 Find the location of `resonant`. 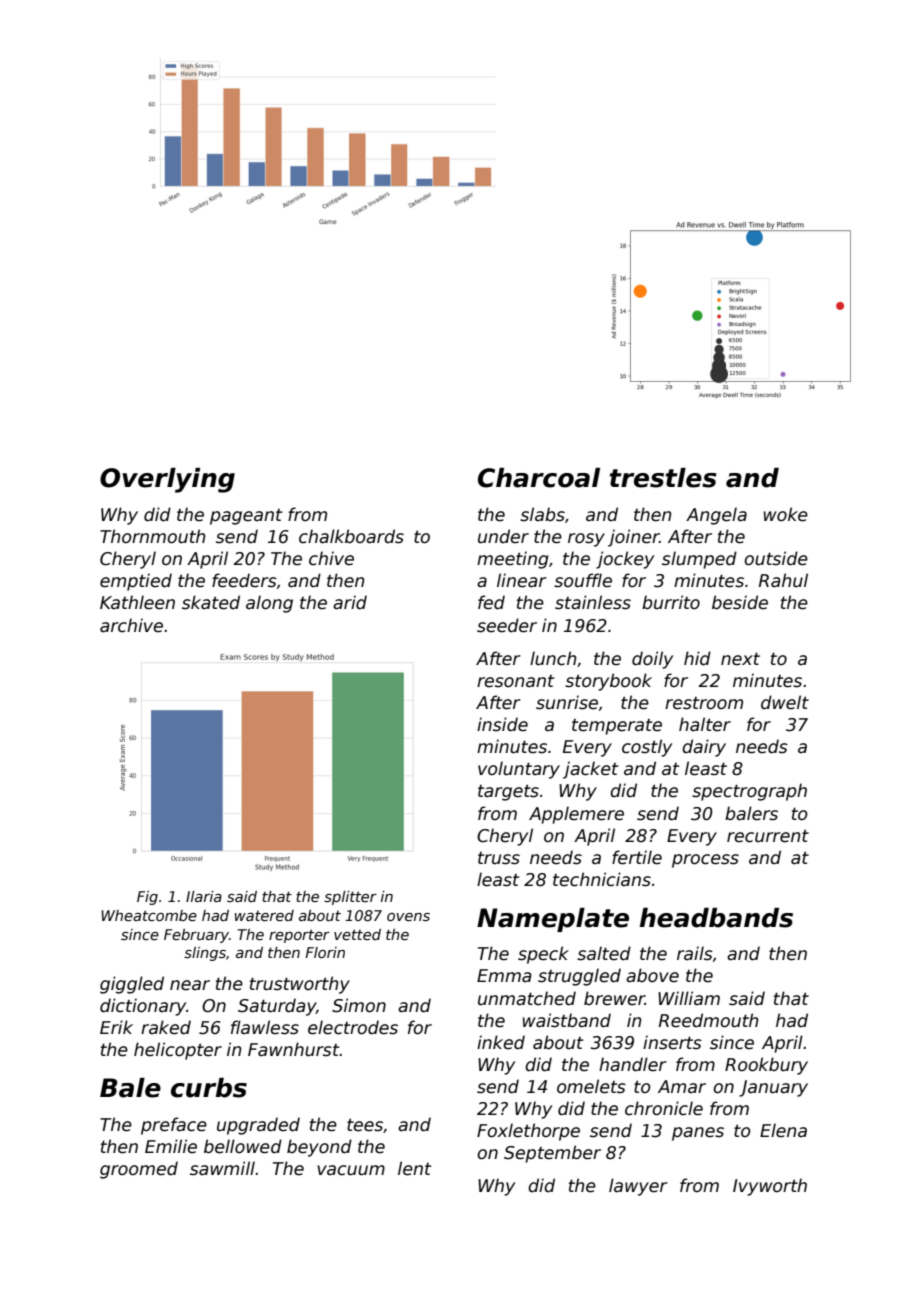

resonant is located at coordinates (515, 681).
